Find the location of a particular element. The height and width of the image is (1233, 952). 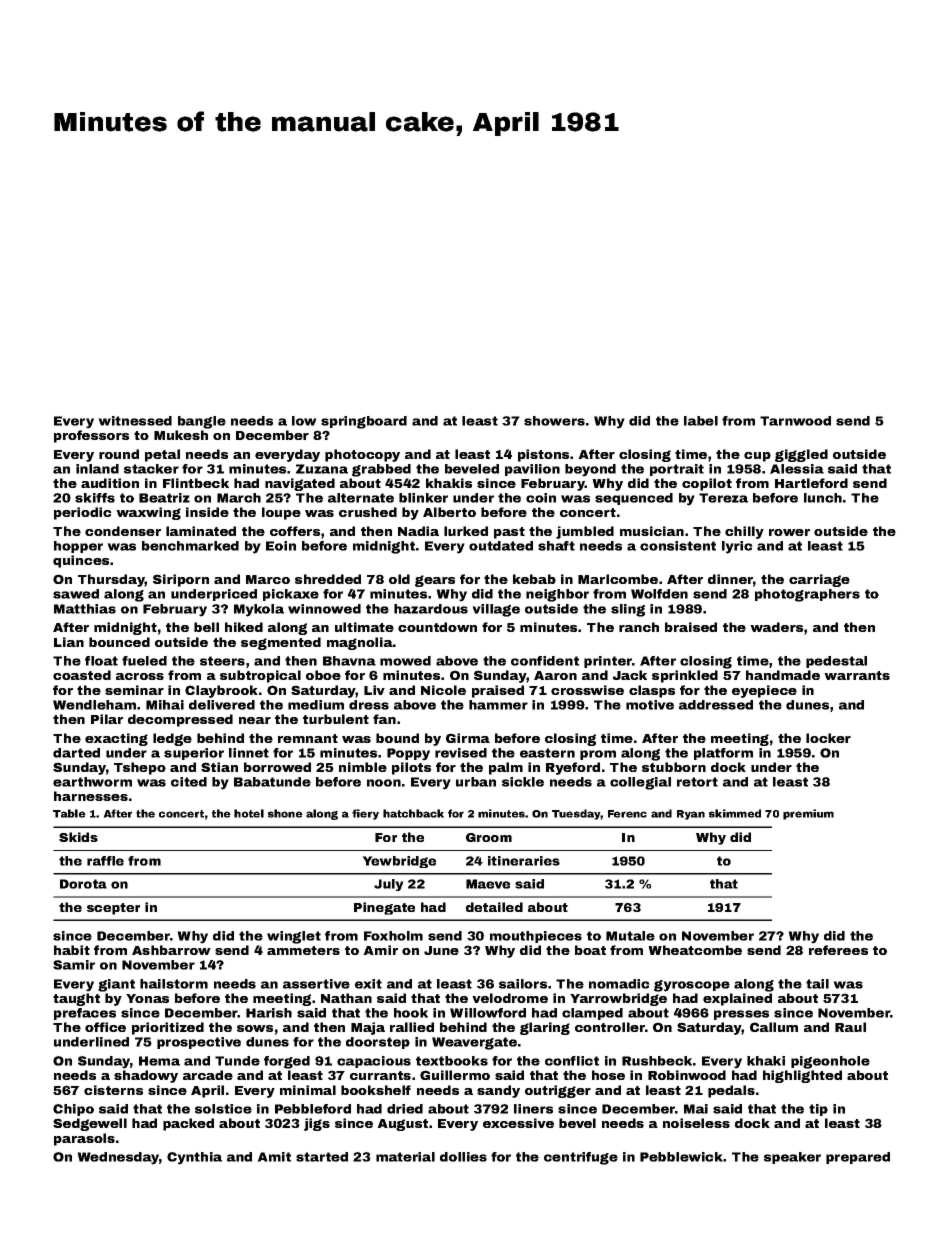

jigs is located at coordinates (317, 1124).
